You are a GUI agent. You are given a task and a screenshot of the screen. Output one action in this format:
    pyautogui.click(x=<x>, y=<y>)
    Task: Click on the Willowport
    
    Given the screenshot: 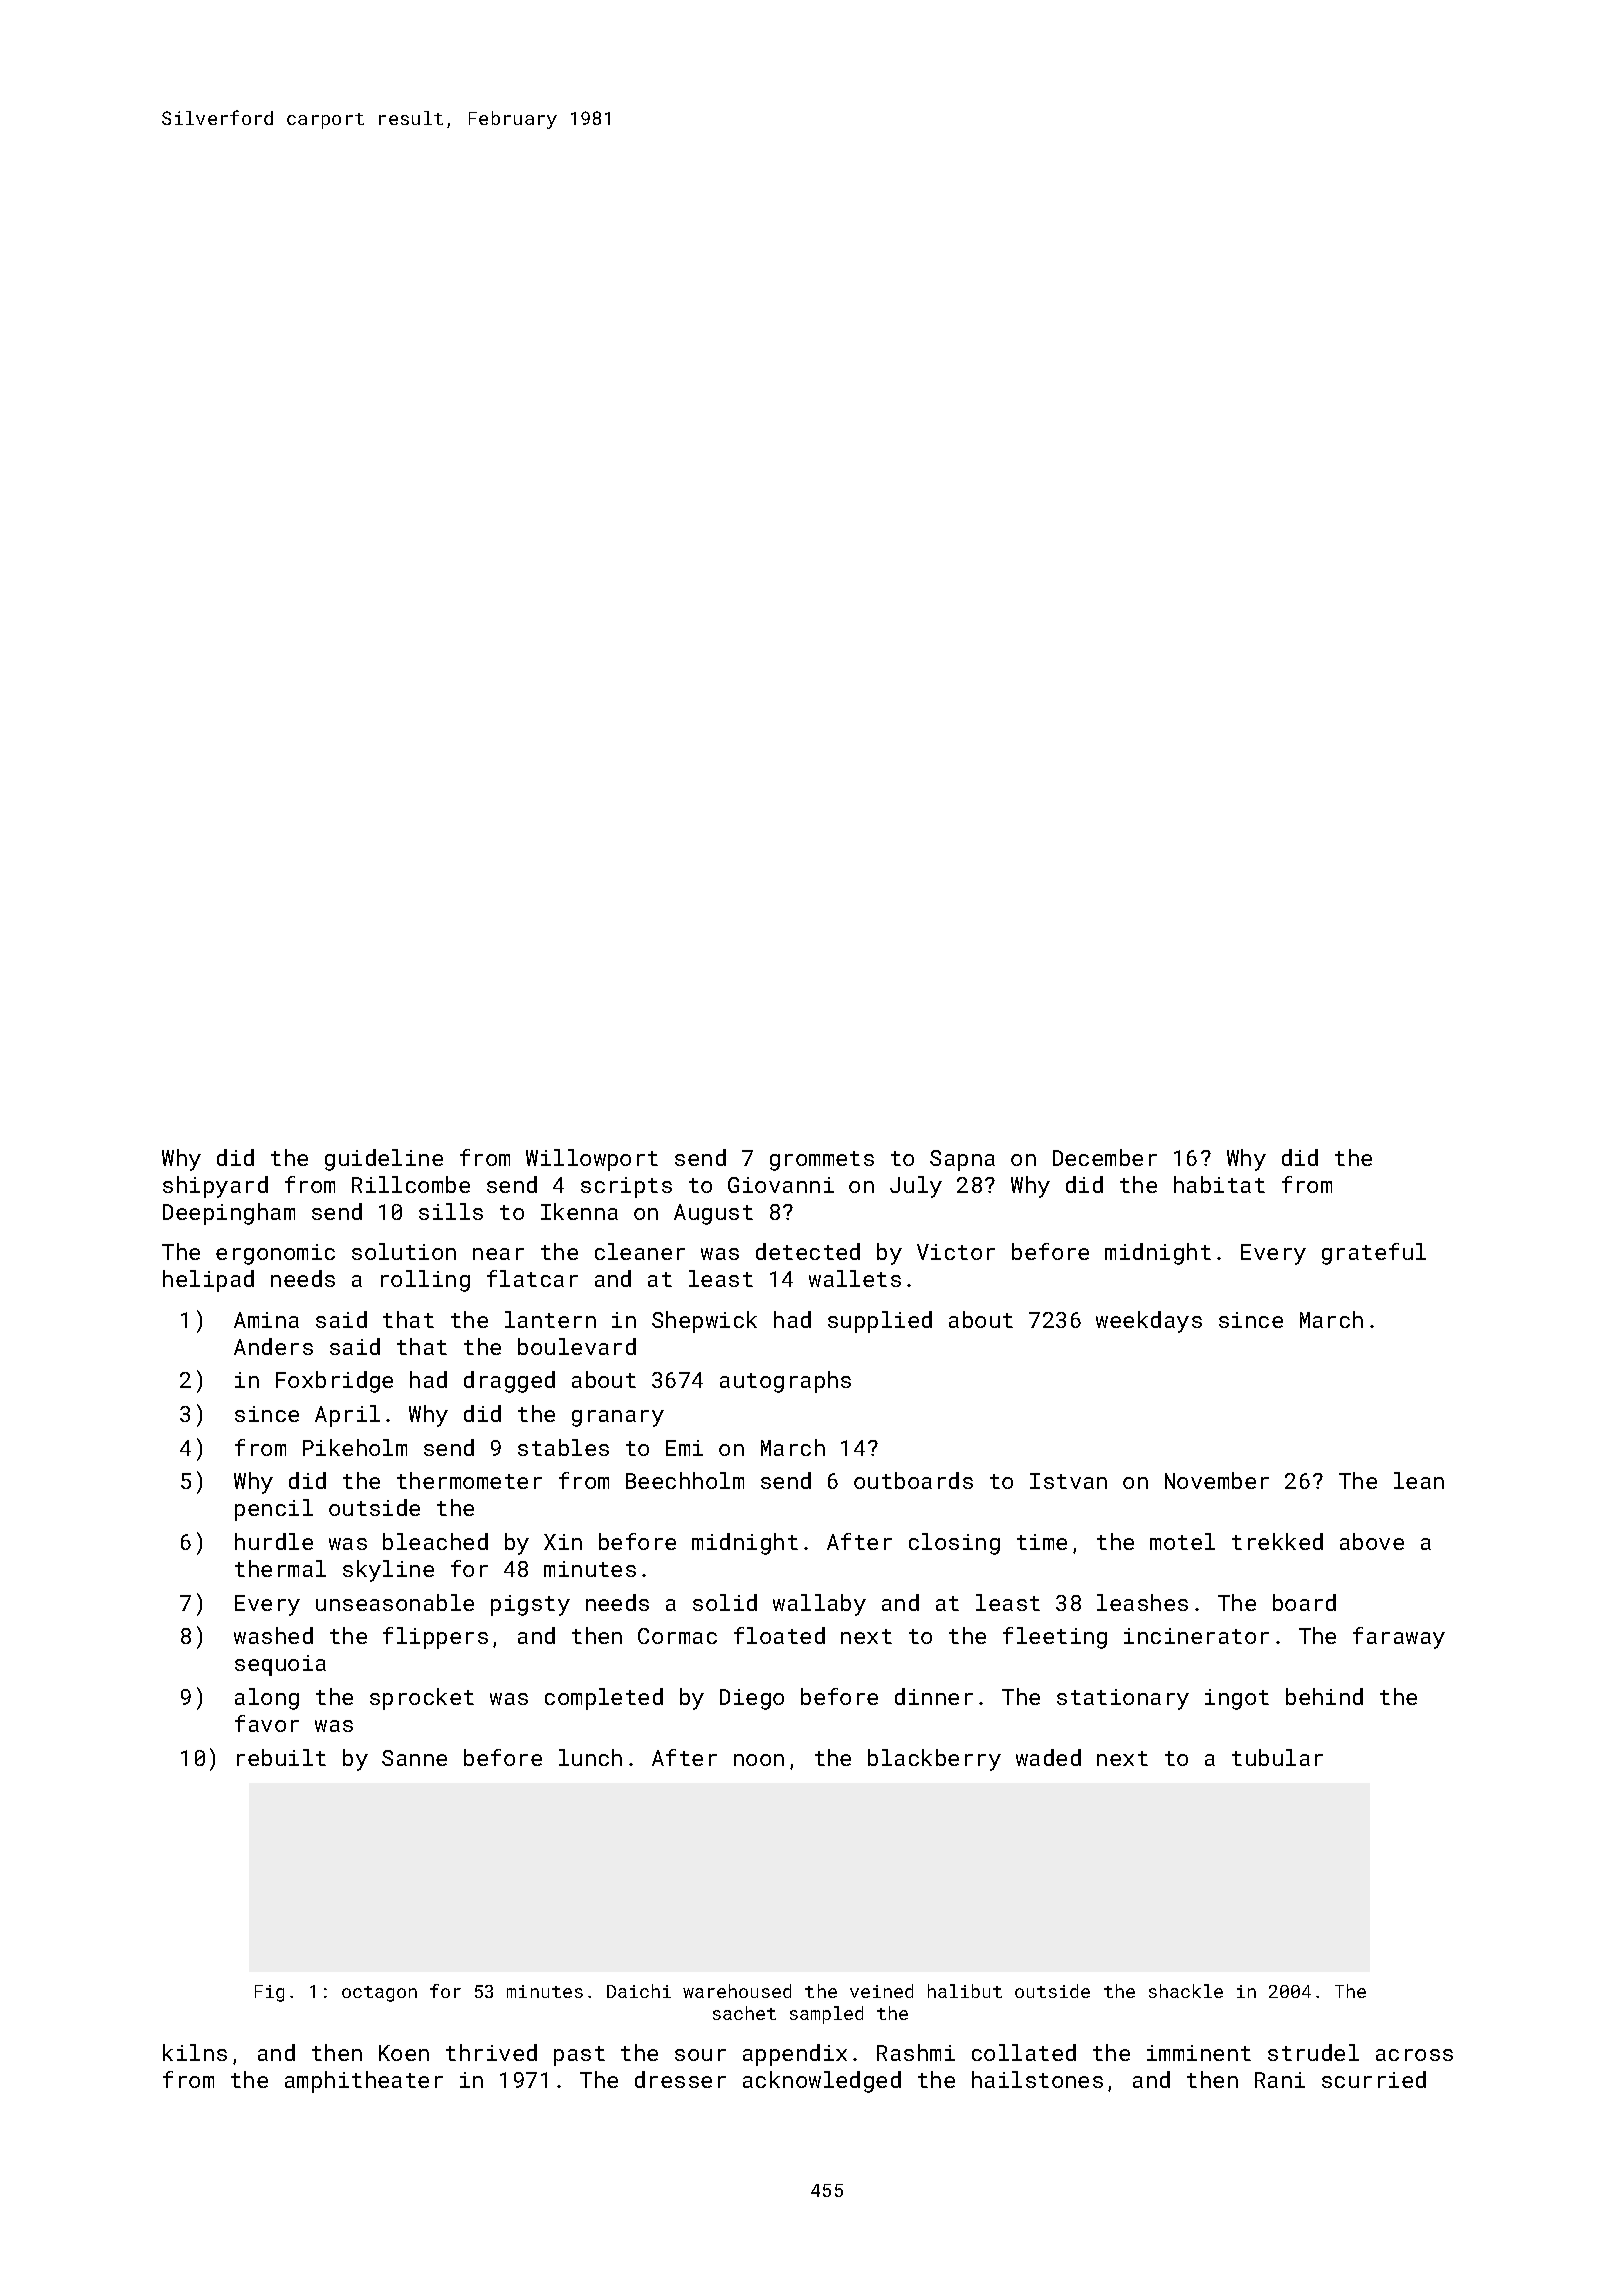 What is the action you would take?
    pyautogui.click(x=592, y=1160)
